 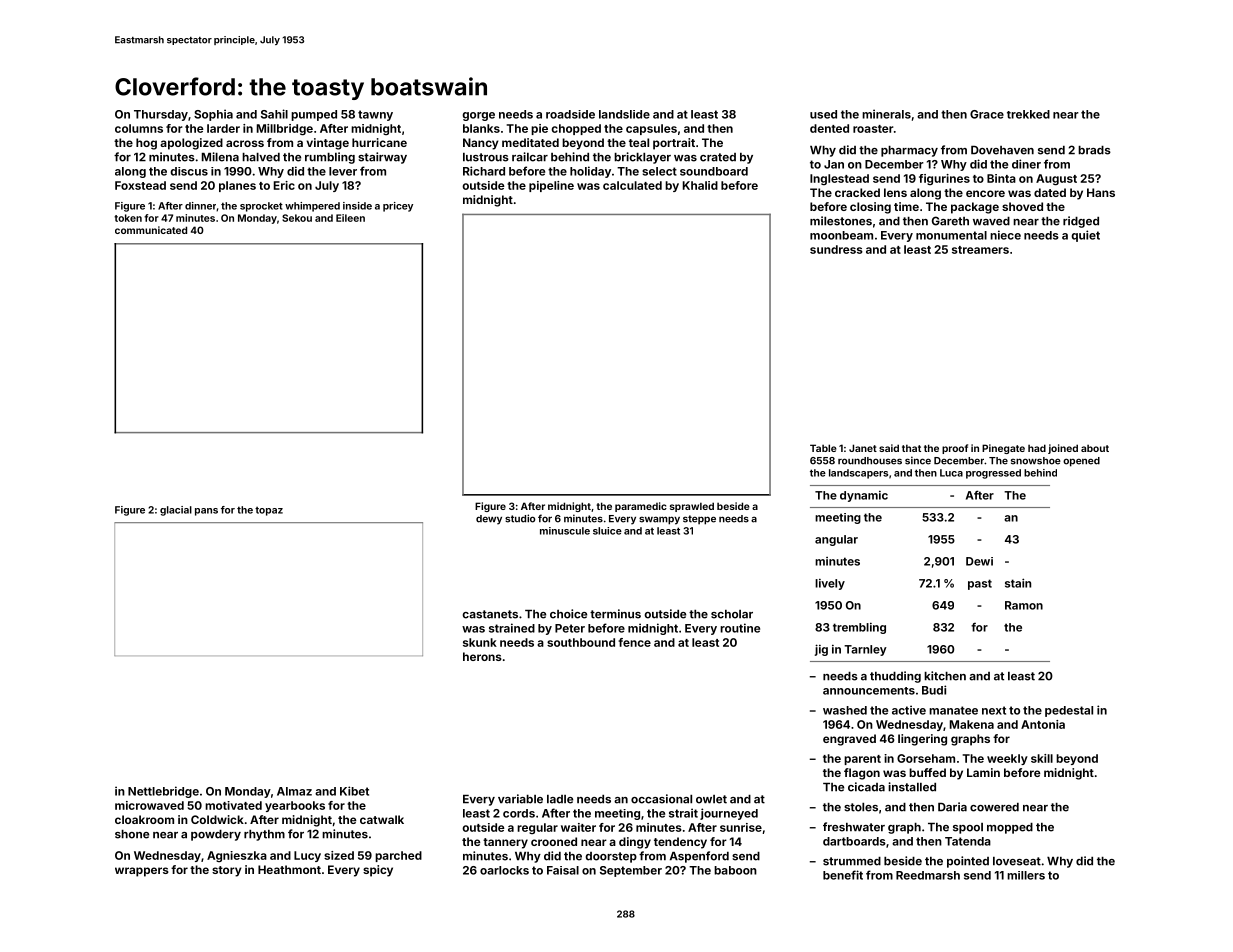 What do you see at coordinates (631, 871) in the image?
I see `September` at bounding box center [631, 871].
